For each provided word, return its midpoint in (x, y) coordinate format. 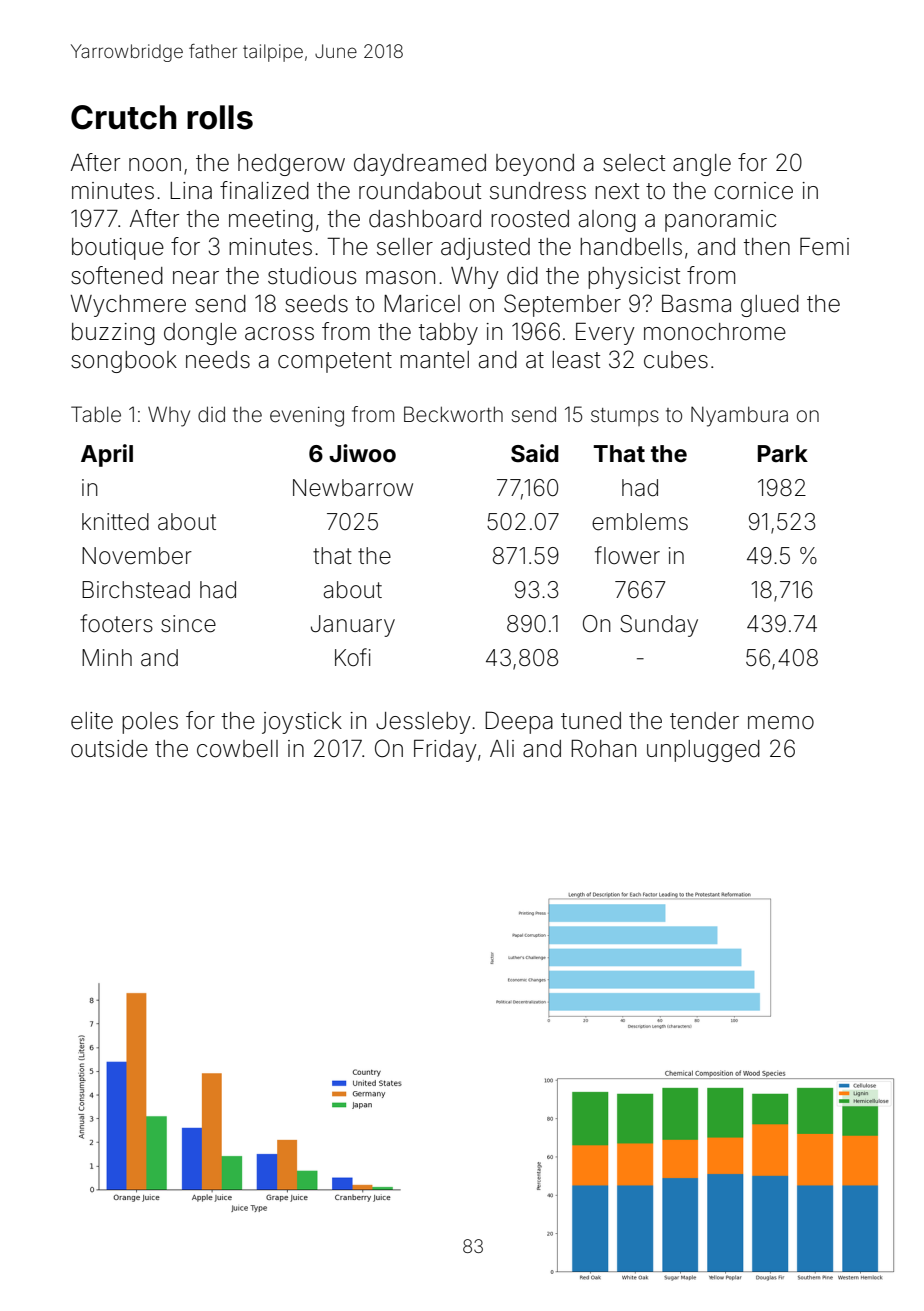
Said (535, 453)
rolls (220, 117)
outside (109, 749)
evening (307, 417)
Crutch (124, 117)
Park (783, 453)
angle (702, 165)
